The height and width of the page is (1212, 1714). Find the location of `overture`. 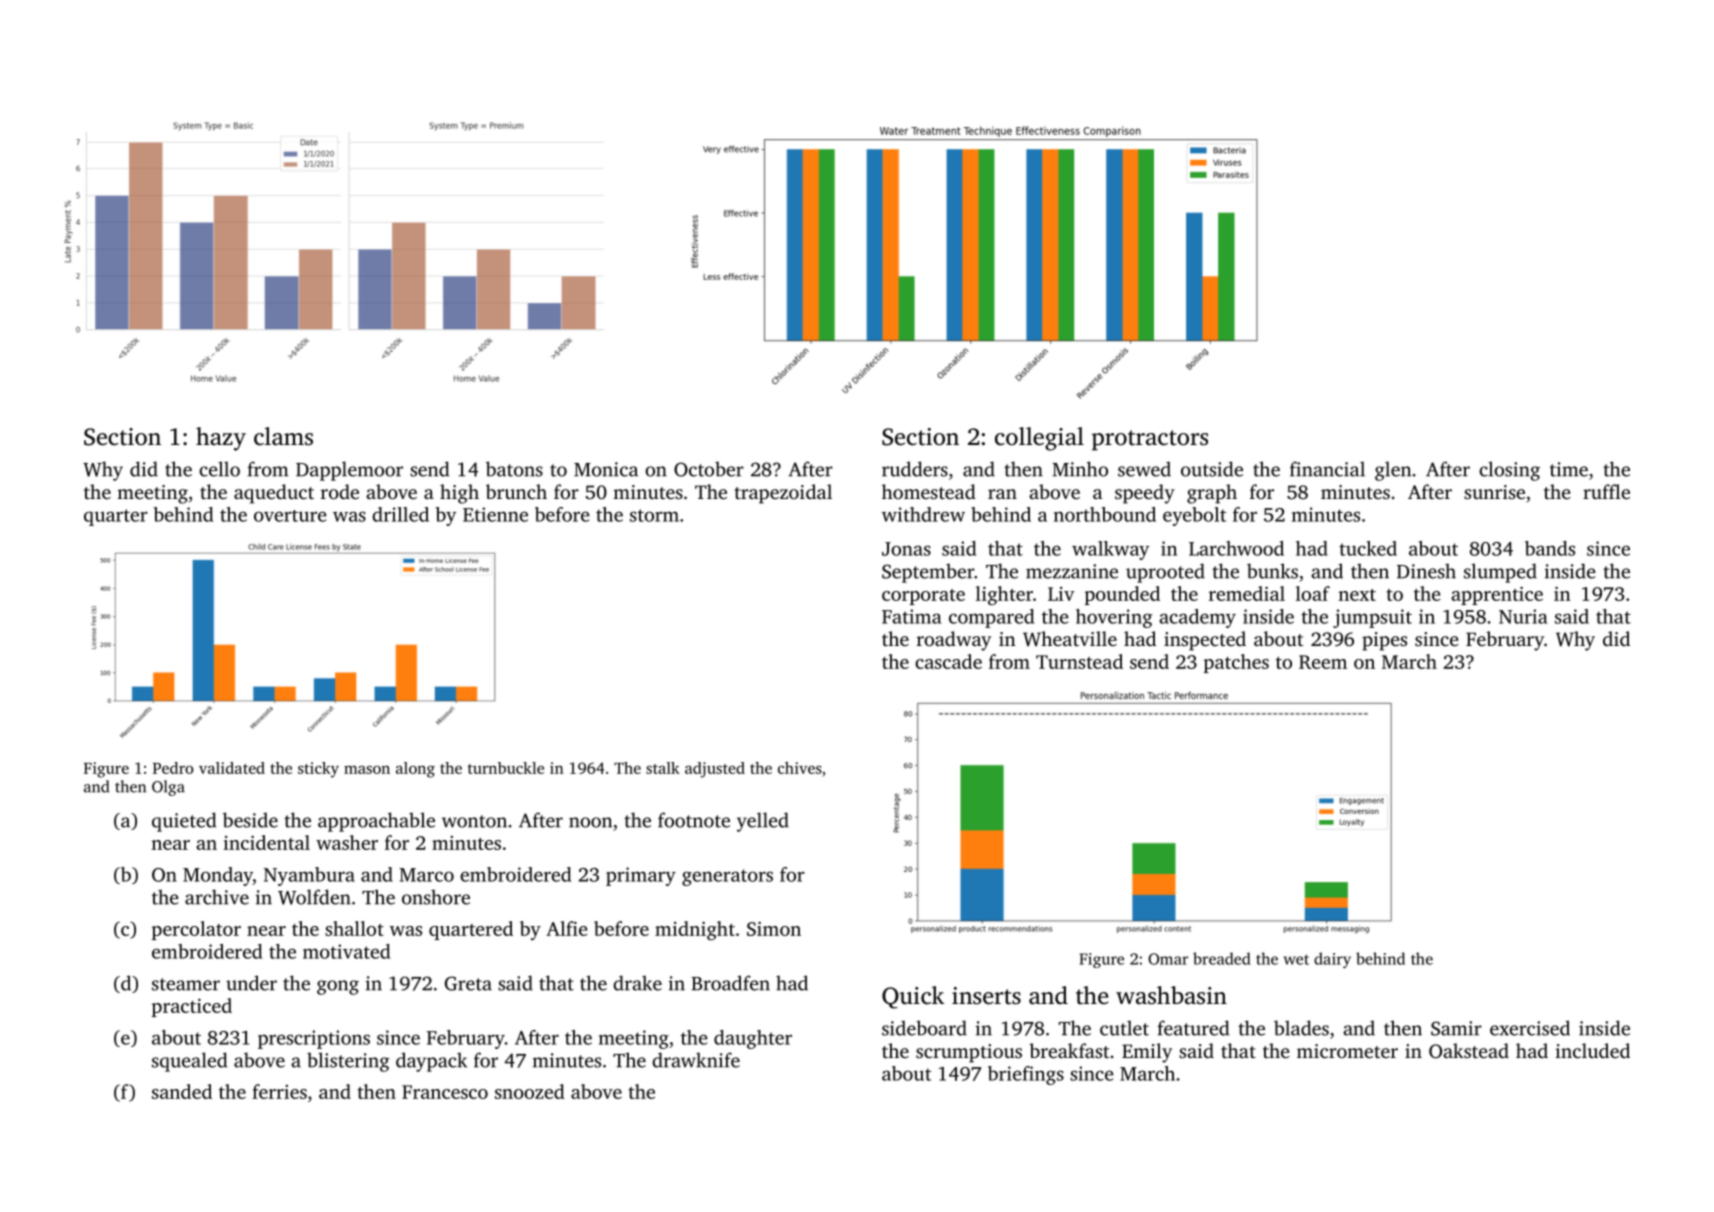

overture is located at coordinates (290, 516).
